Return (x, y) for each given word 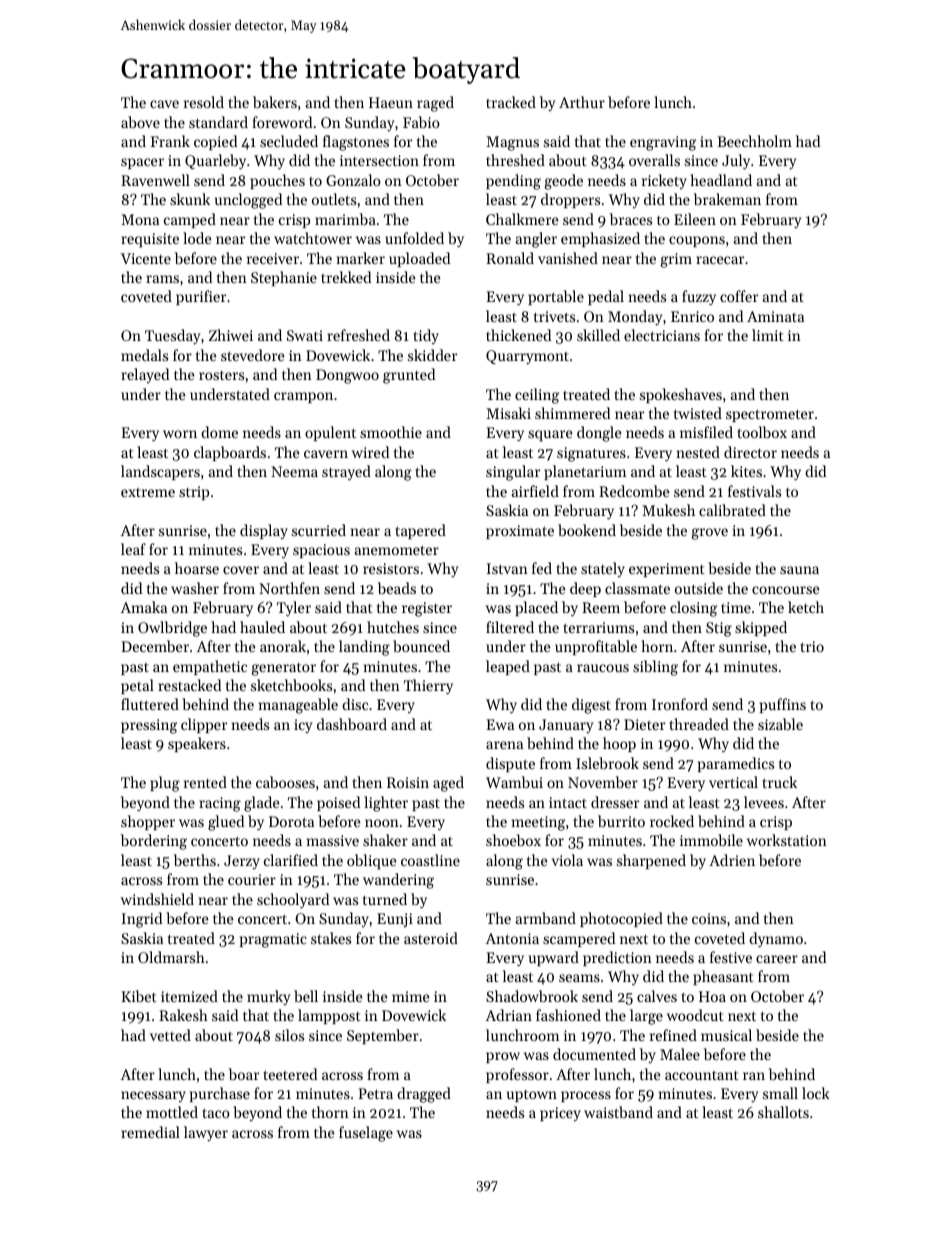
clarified (291, 860)
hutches (393, 627)
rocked (672, 821)
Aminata (775, 316)
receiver (273, 258)
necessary (153, 1096)
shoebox (513, 840)
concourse (786, 590)
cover (241, 570)
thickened (518, 335)
